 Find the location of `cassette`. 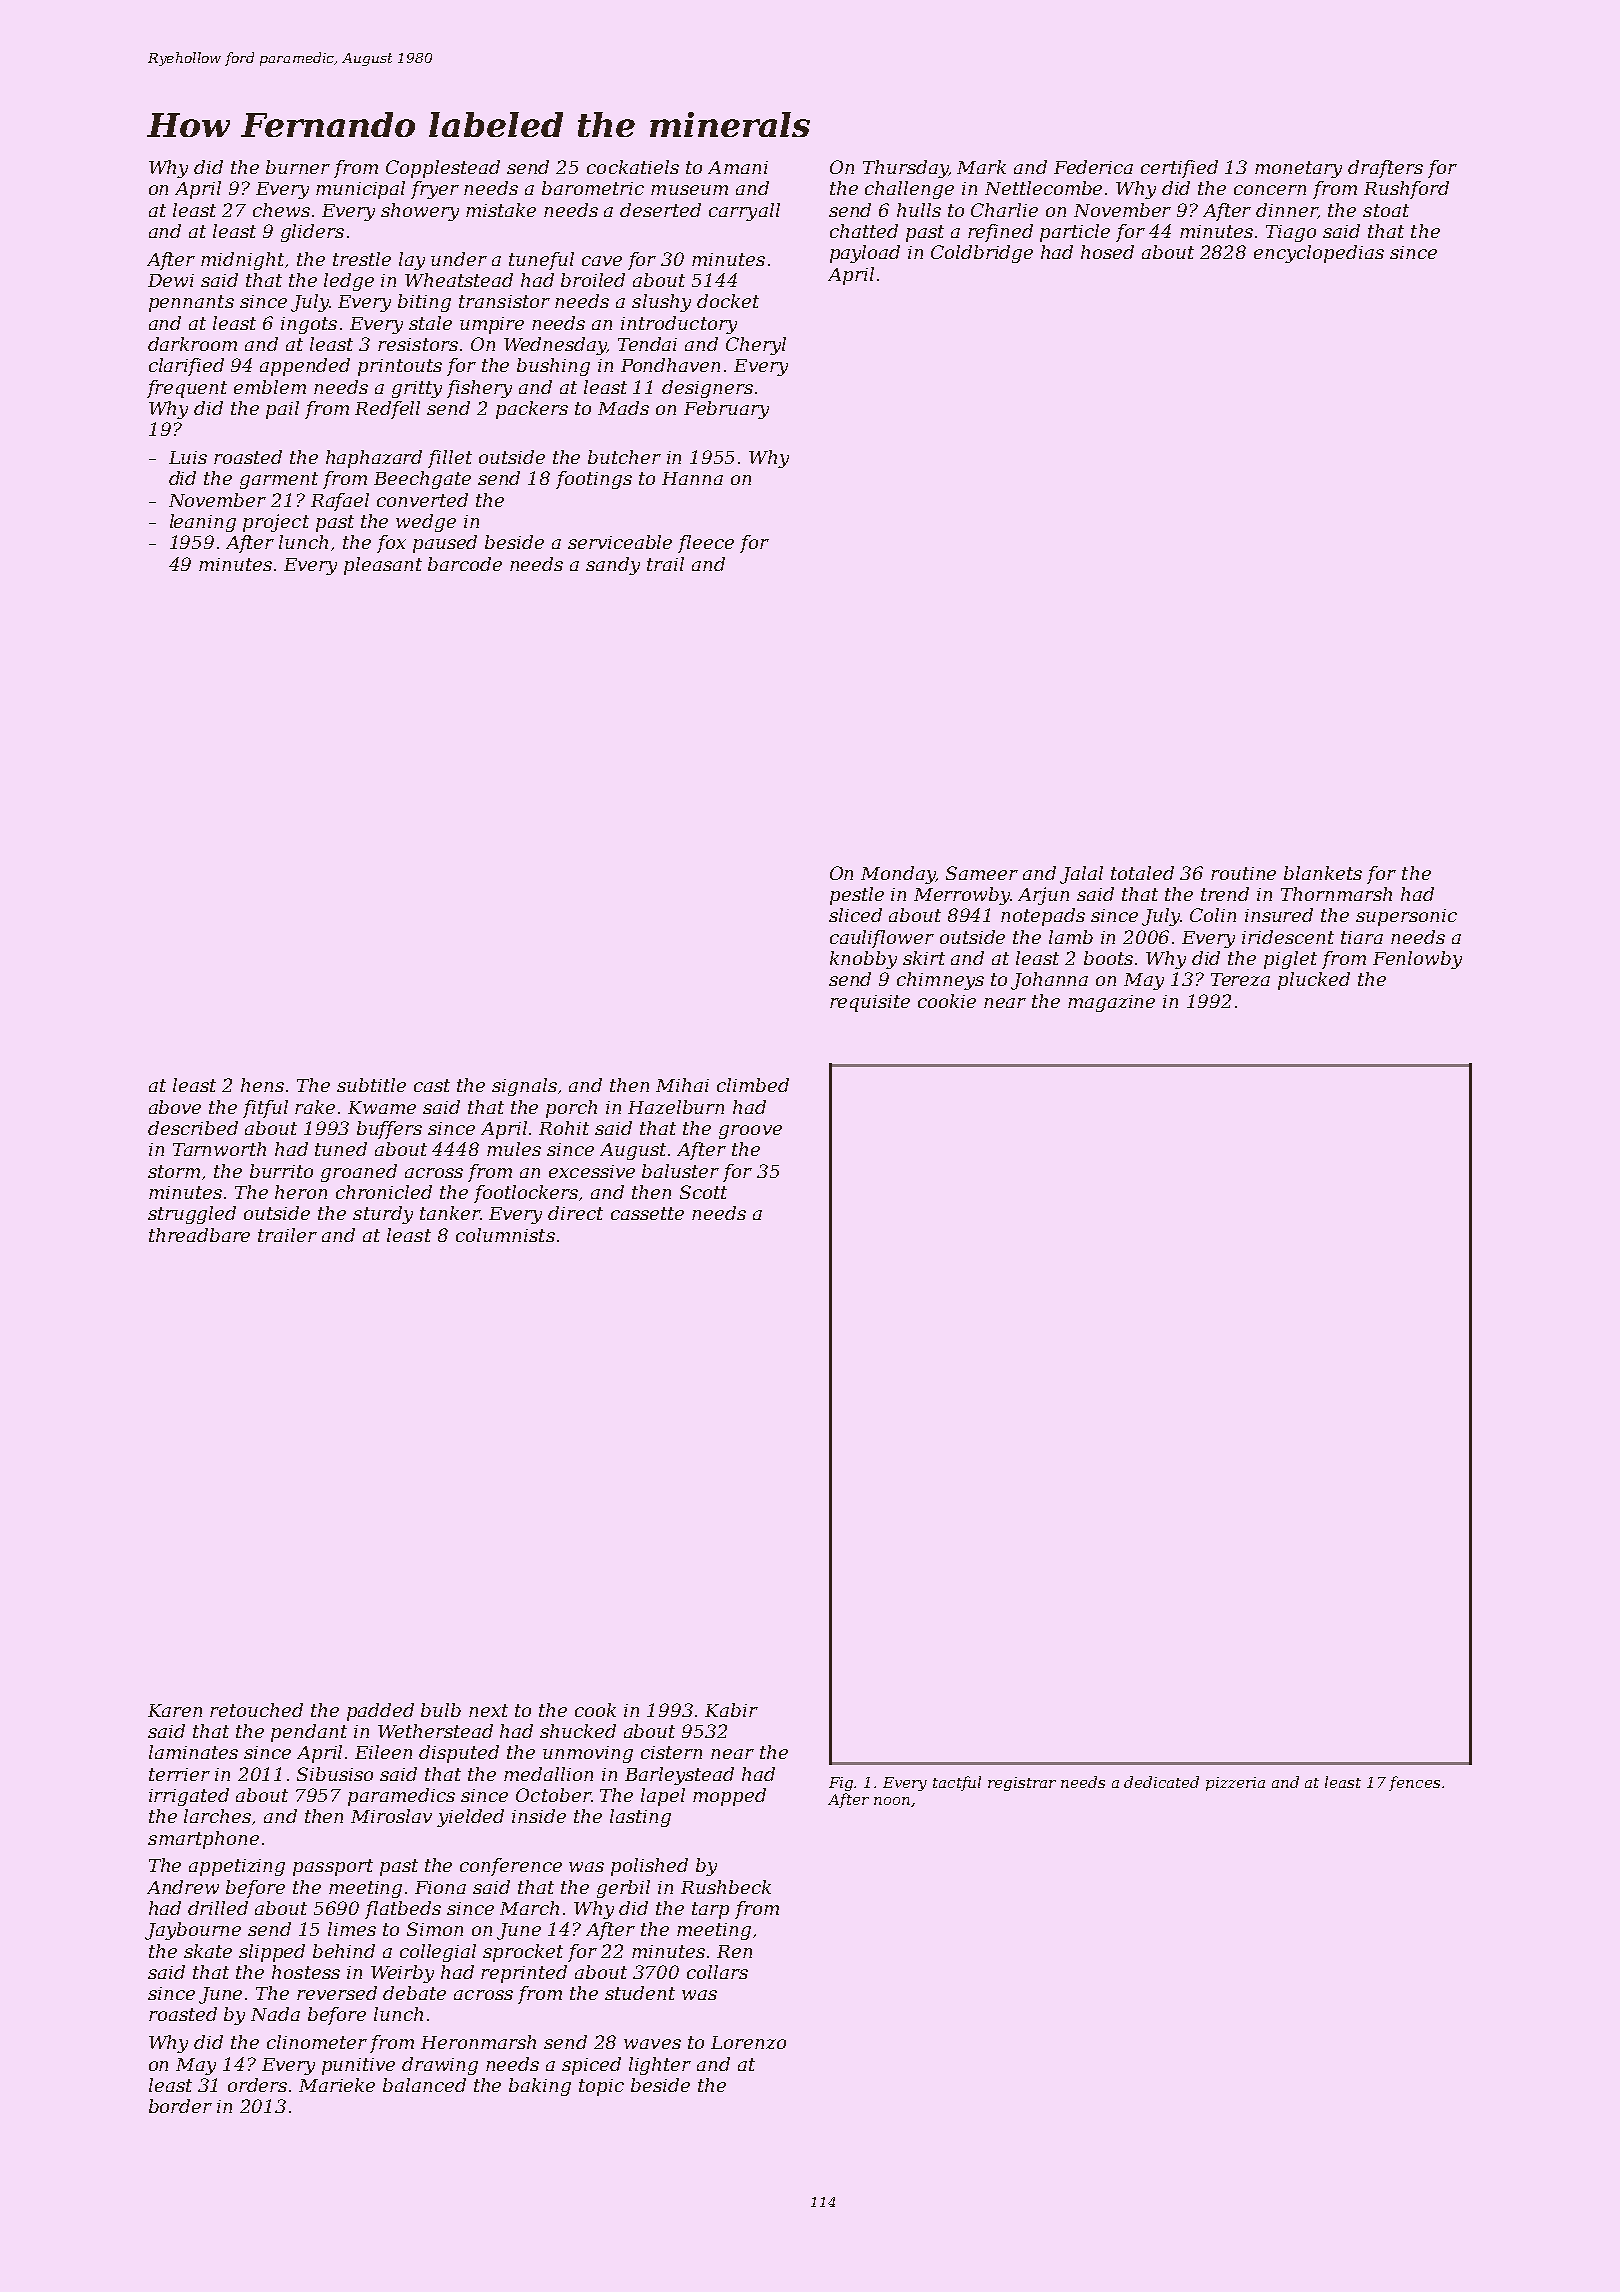

cassette is located at coordinates (647, 1213).
